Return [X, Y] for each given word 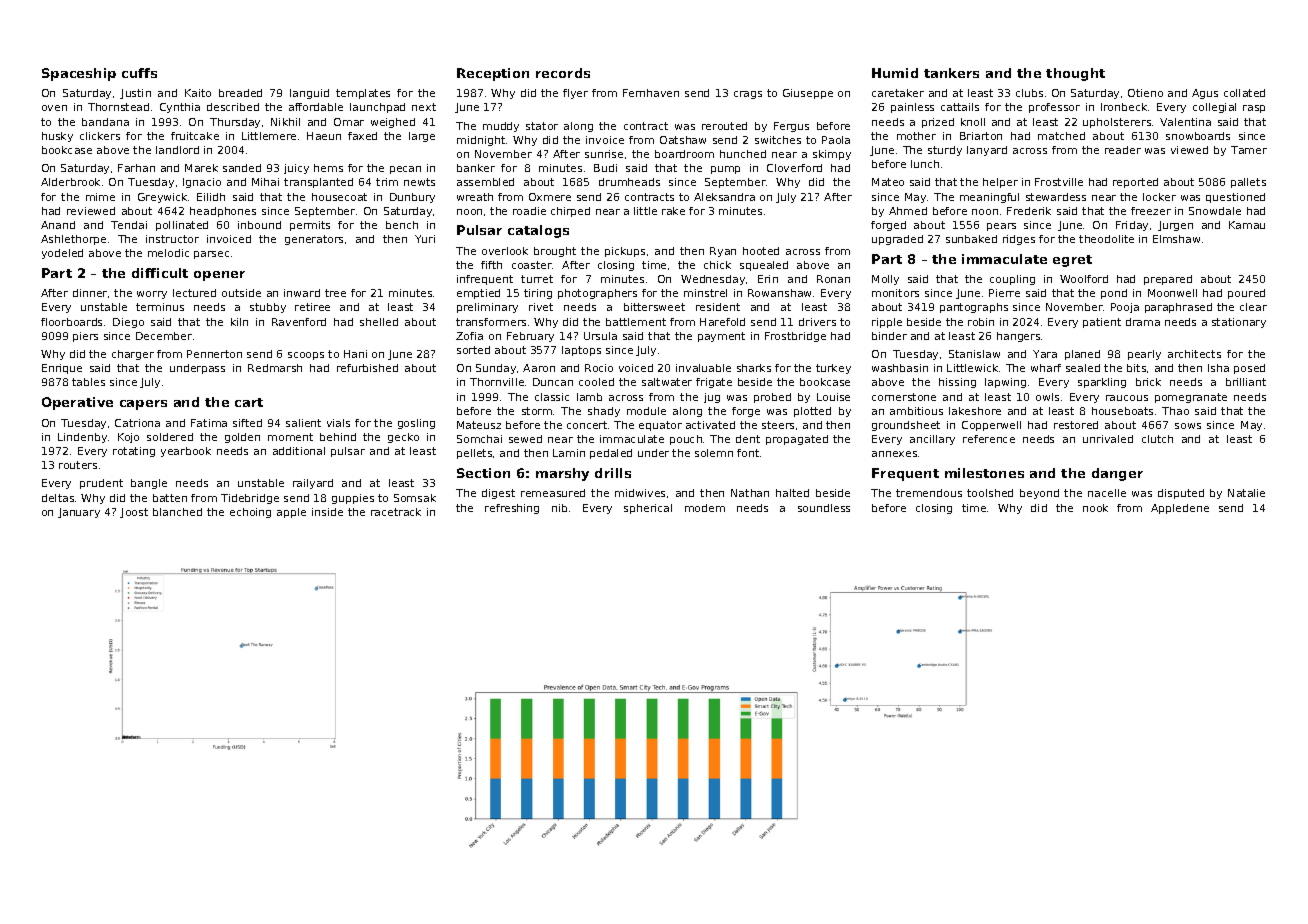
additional [299, 451]
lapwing [1005, 383]
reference [989, 439]
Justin [135, 94]
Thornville [497, 382]
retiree [312, 307]
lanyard [987, 151]
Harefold [722, 322]
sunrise [604, 154]
